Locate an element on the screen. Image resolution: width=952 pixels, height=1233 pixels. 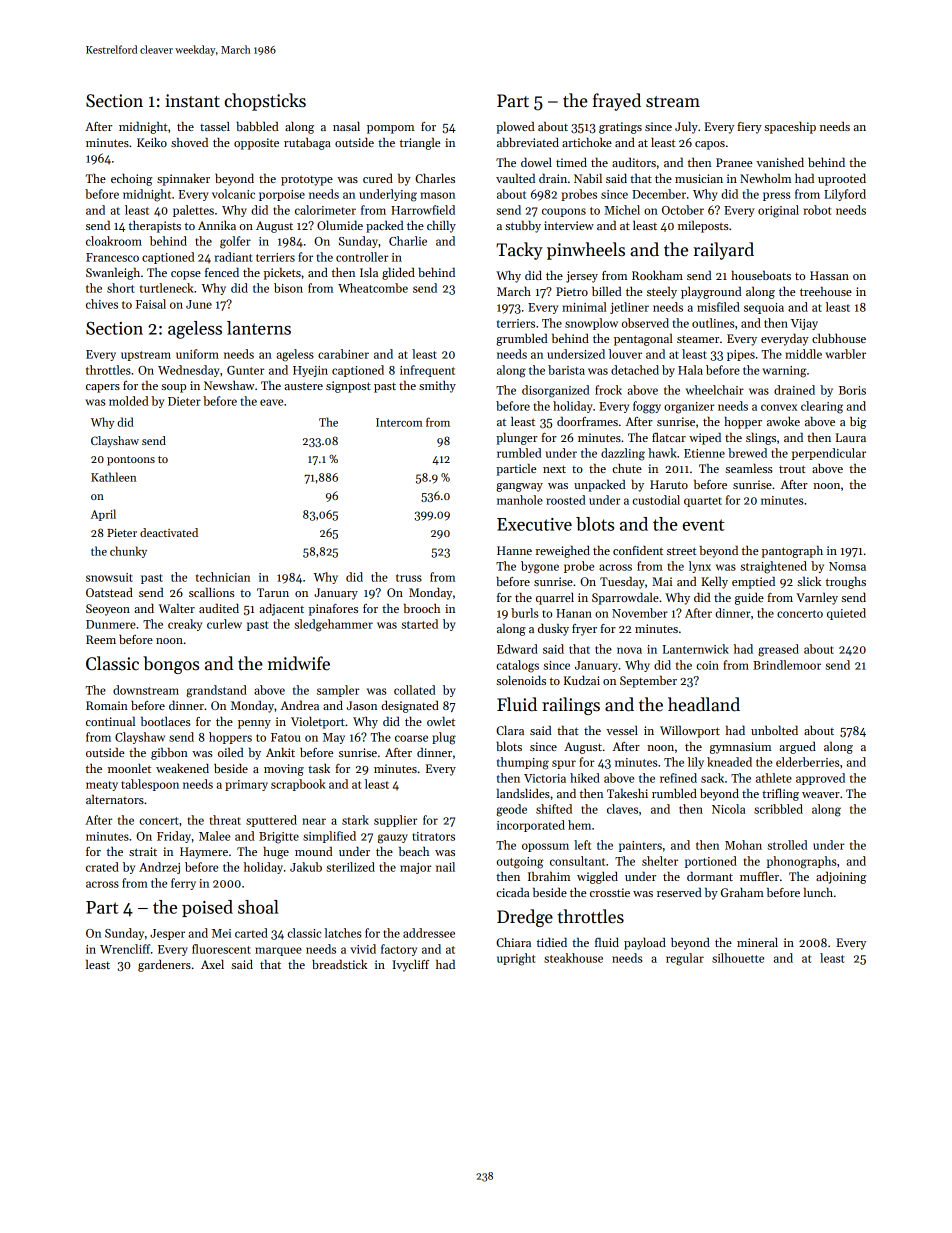
chopsticks is located at coordinates (265, 102).
